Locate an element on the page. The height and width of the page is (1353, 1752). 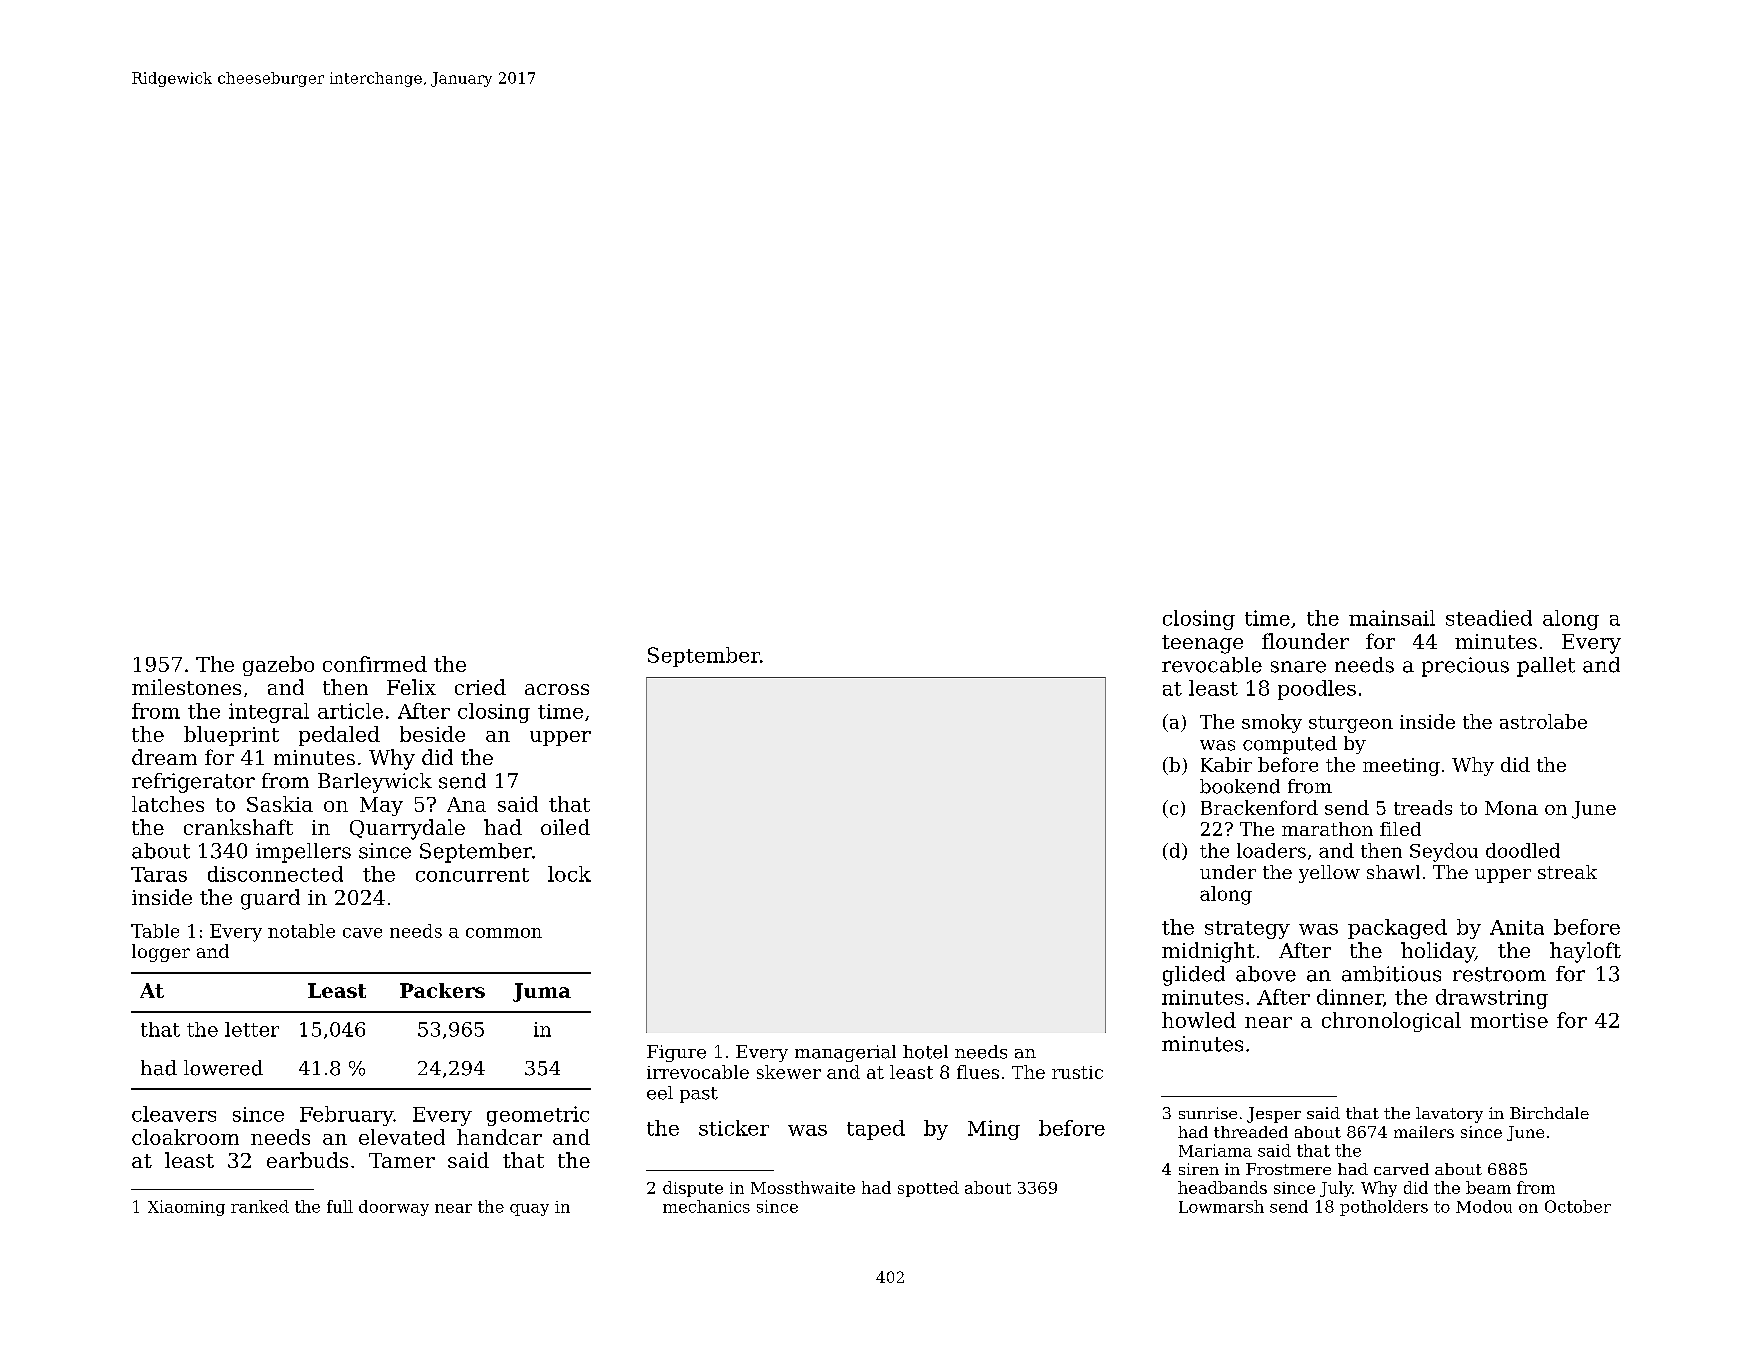
mainsail is located at coordinates (1392, 618).
